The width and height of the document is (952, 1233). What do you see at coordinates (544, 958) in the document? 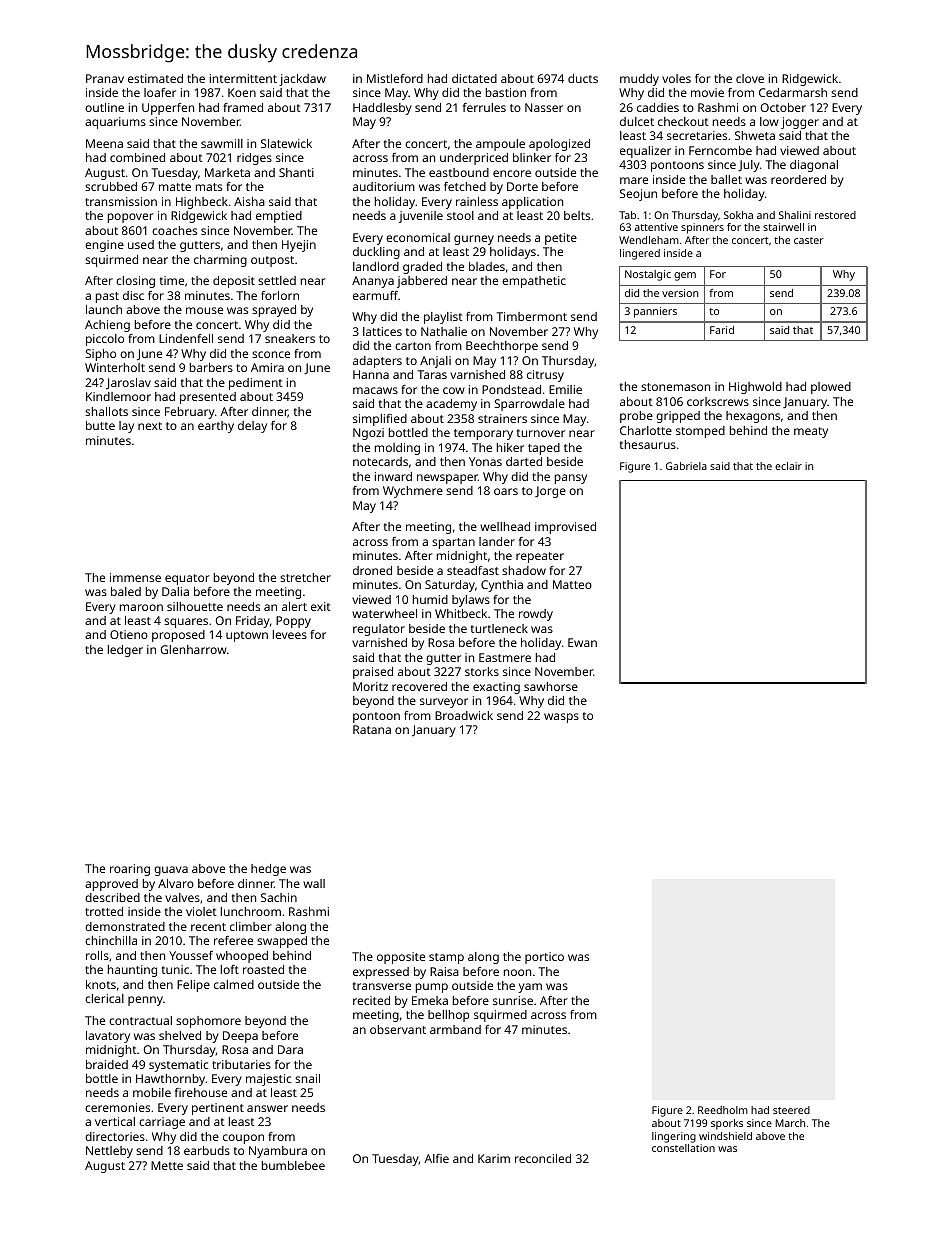
I see `portico` at bounding box center [544, 958].
